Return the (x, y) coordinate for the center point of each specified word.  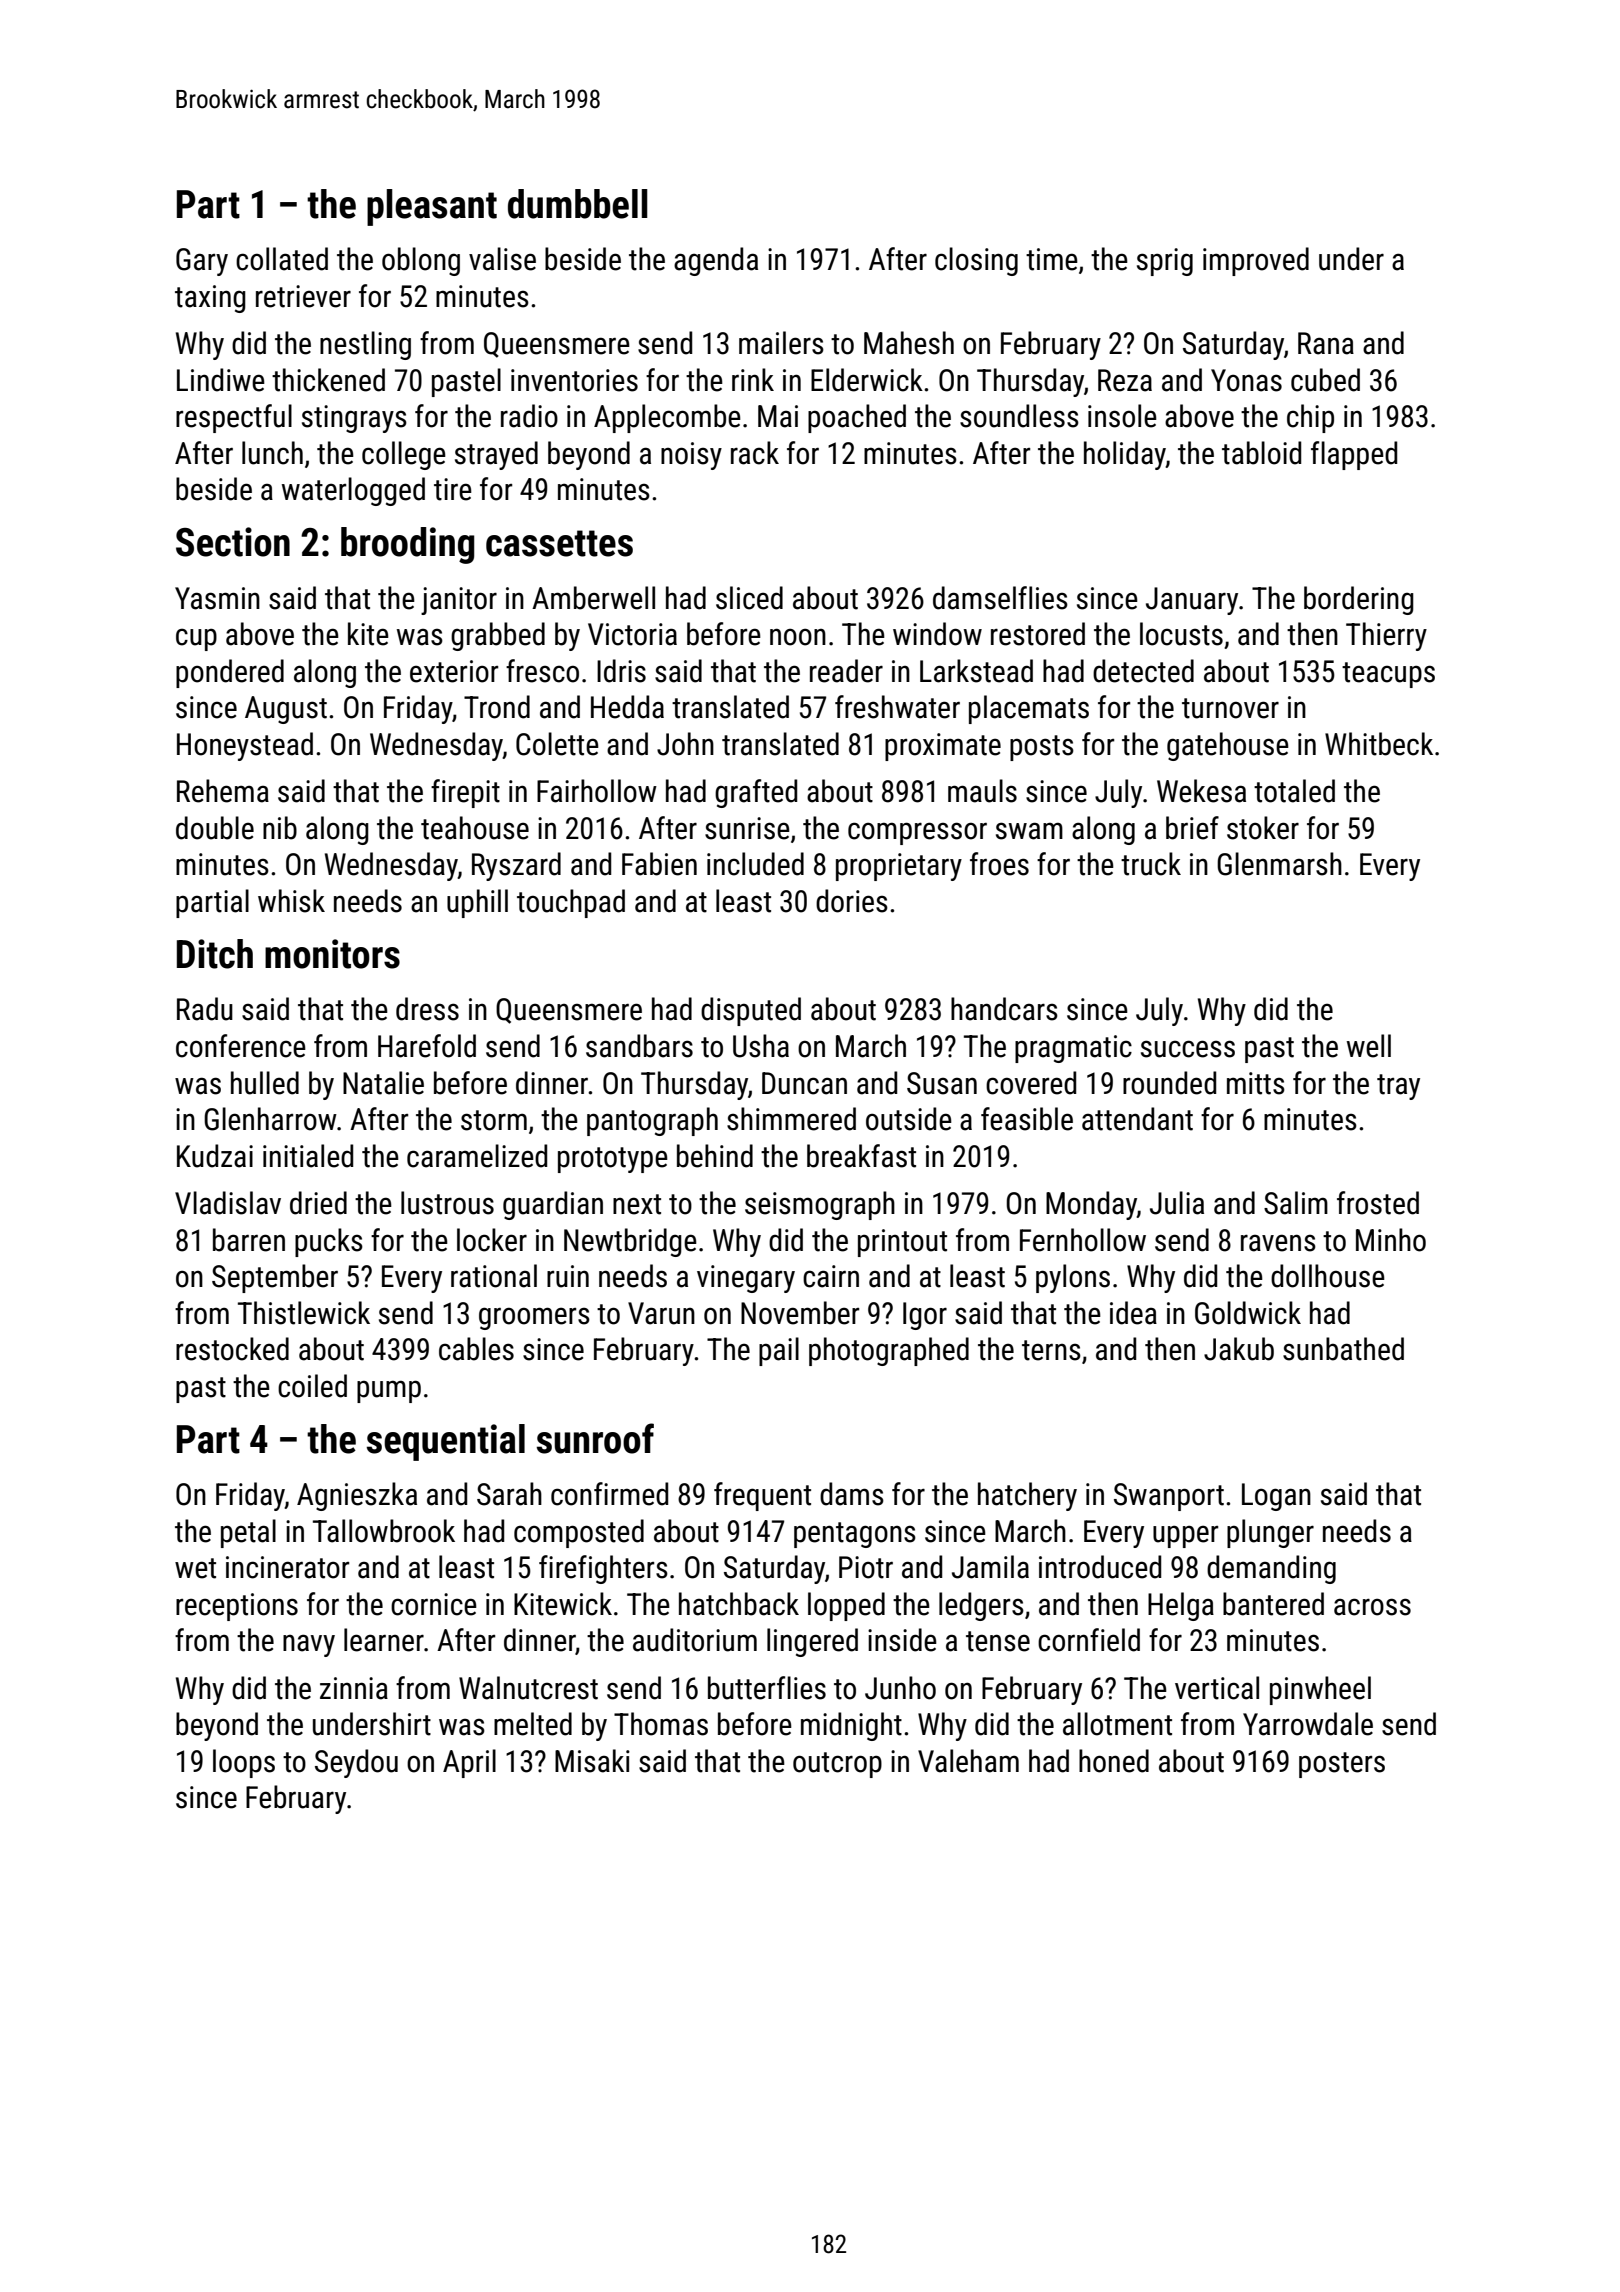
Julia (1177, 1203)
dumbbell (578, 204)
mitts (1256, 1083)
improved (1256, 261)
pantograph (652, 1121)
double (215, 828)
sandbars (639, 1046)
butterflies (767, 1688)
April (469, 1763)
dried (318, 1203)
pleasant (432, 207)
